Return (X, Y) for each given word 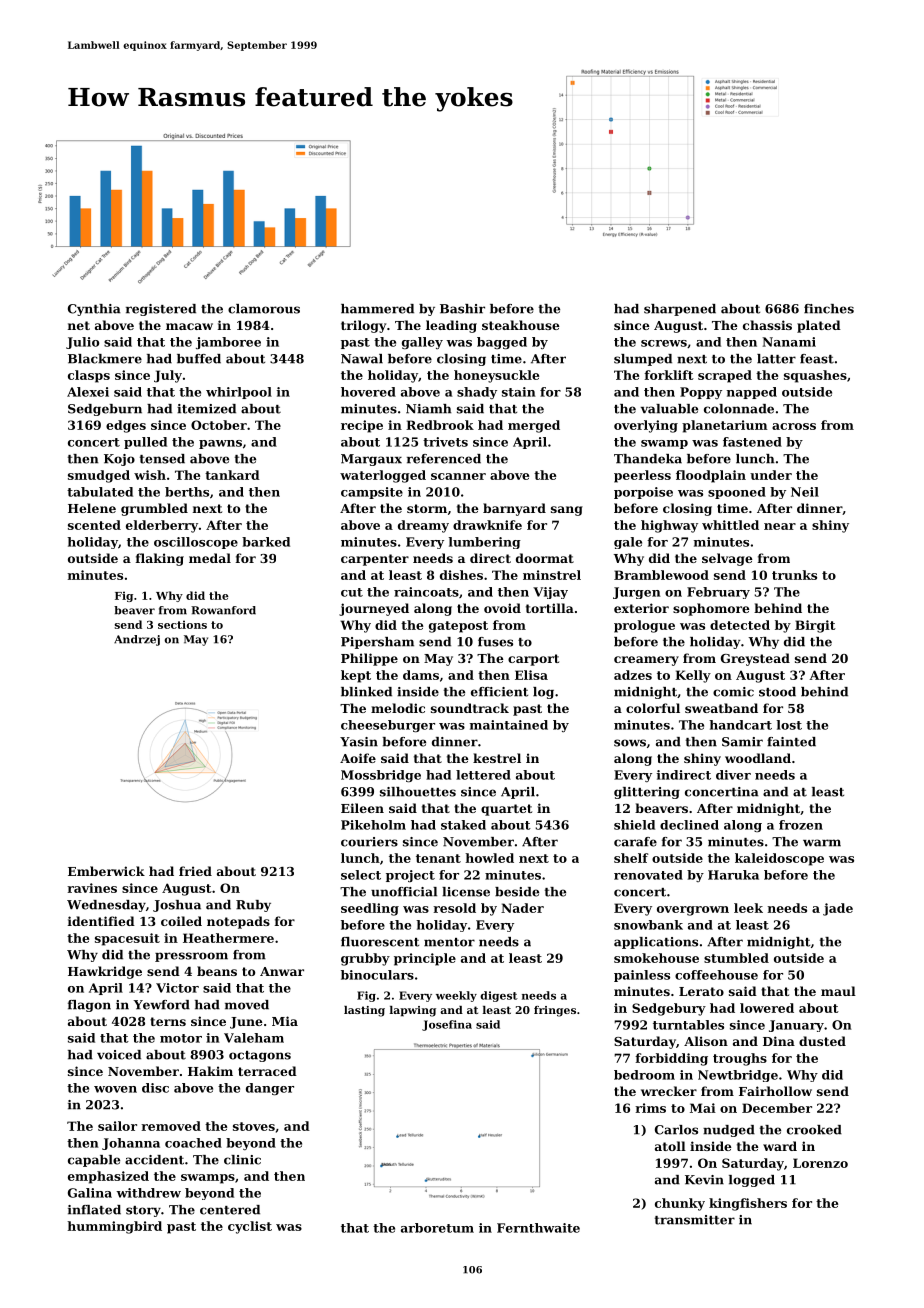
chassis (767, 325)
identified (101, 921)
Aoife (358, 758)
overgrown (693, 911)
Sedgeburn (105, 410)
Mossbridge (381, 776)
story (143, 1211)
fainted (791, 742)
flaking (160, 559)
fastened (752, 442)
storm (427, 508)
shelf (631, 858)
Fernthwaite (538, 1228)
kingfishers (748, 1204)
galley (422, 343)
